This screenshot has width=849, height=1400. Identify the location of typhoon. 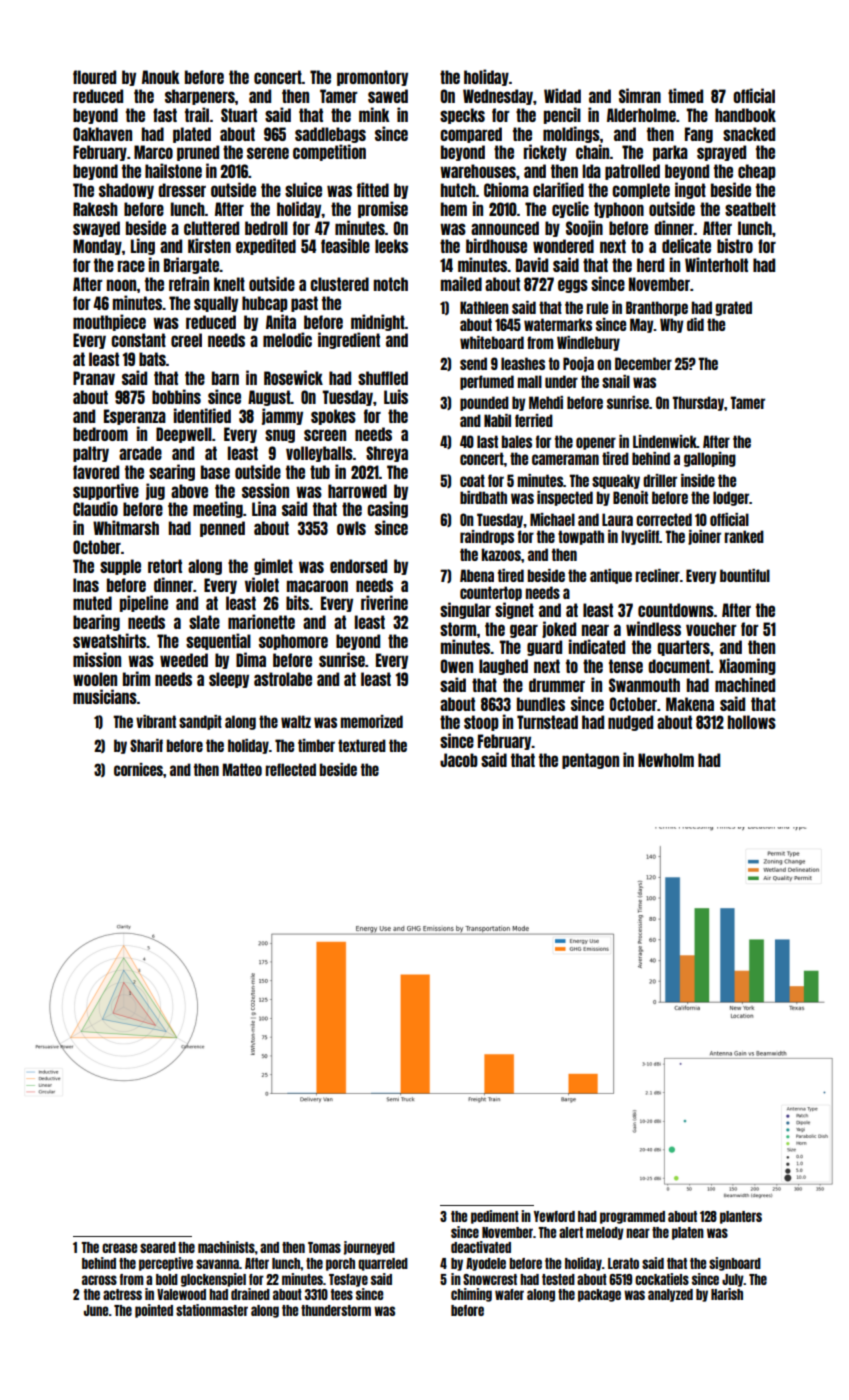
(619, 210).
